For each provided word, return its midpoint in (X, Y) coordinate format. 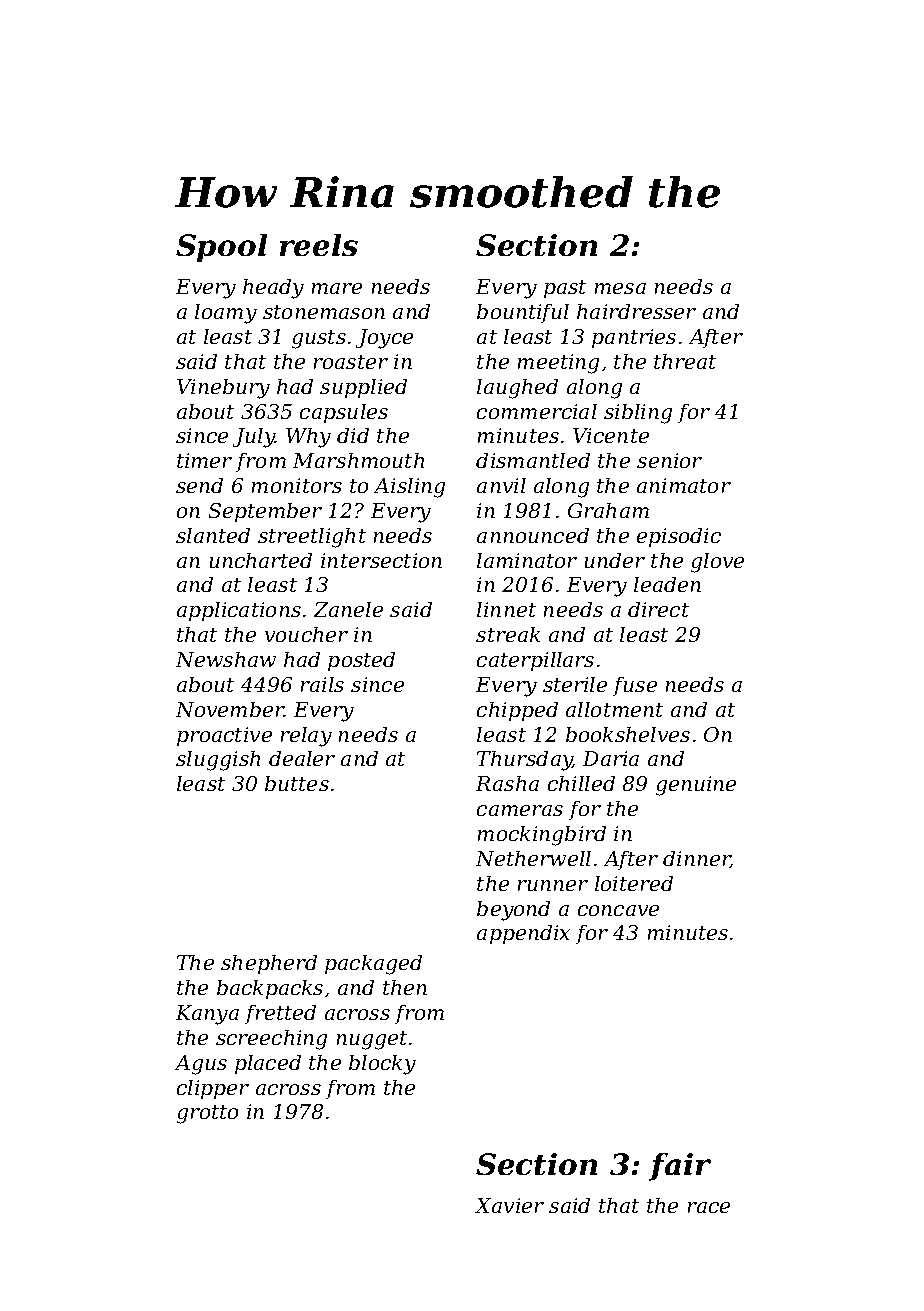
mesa (620, 288)
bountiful (523, 313)
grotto (207, 1114)
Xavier (509, 1205)
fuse (635, 686)
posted (361, 661)
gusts (319, 339)
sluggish (218, 761)
